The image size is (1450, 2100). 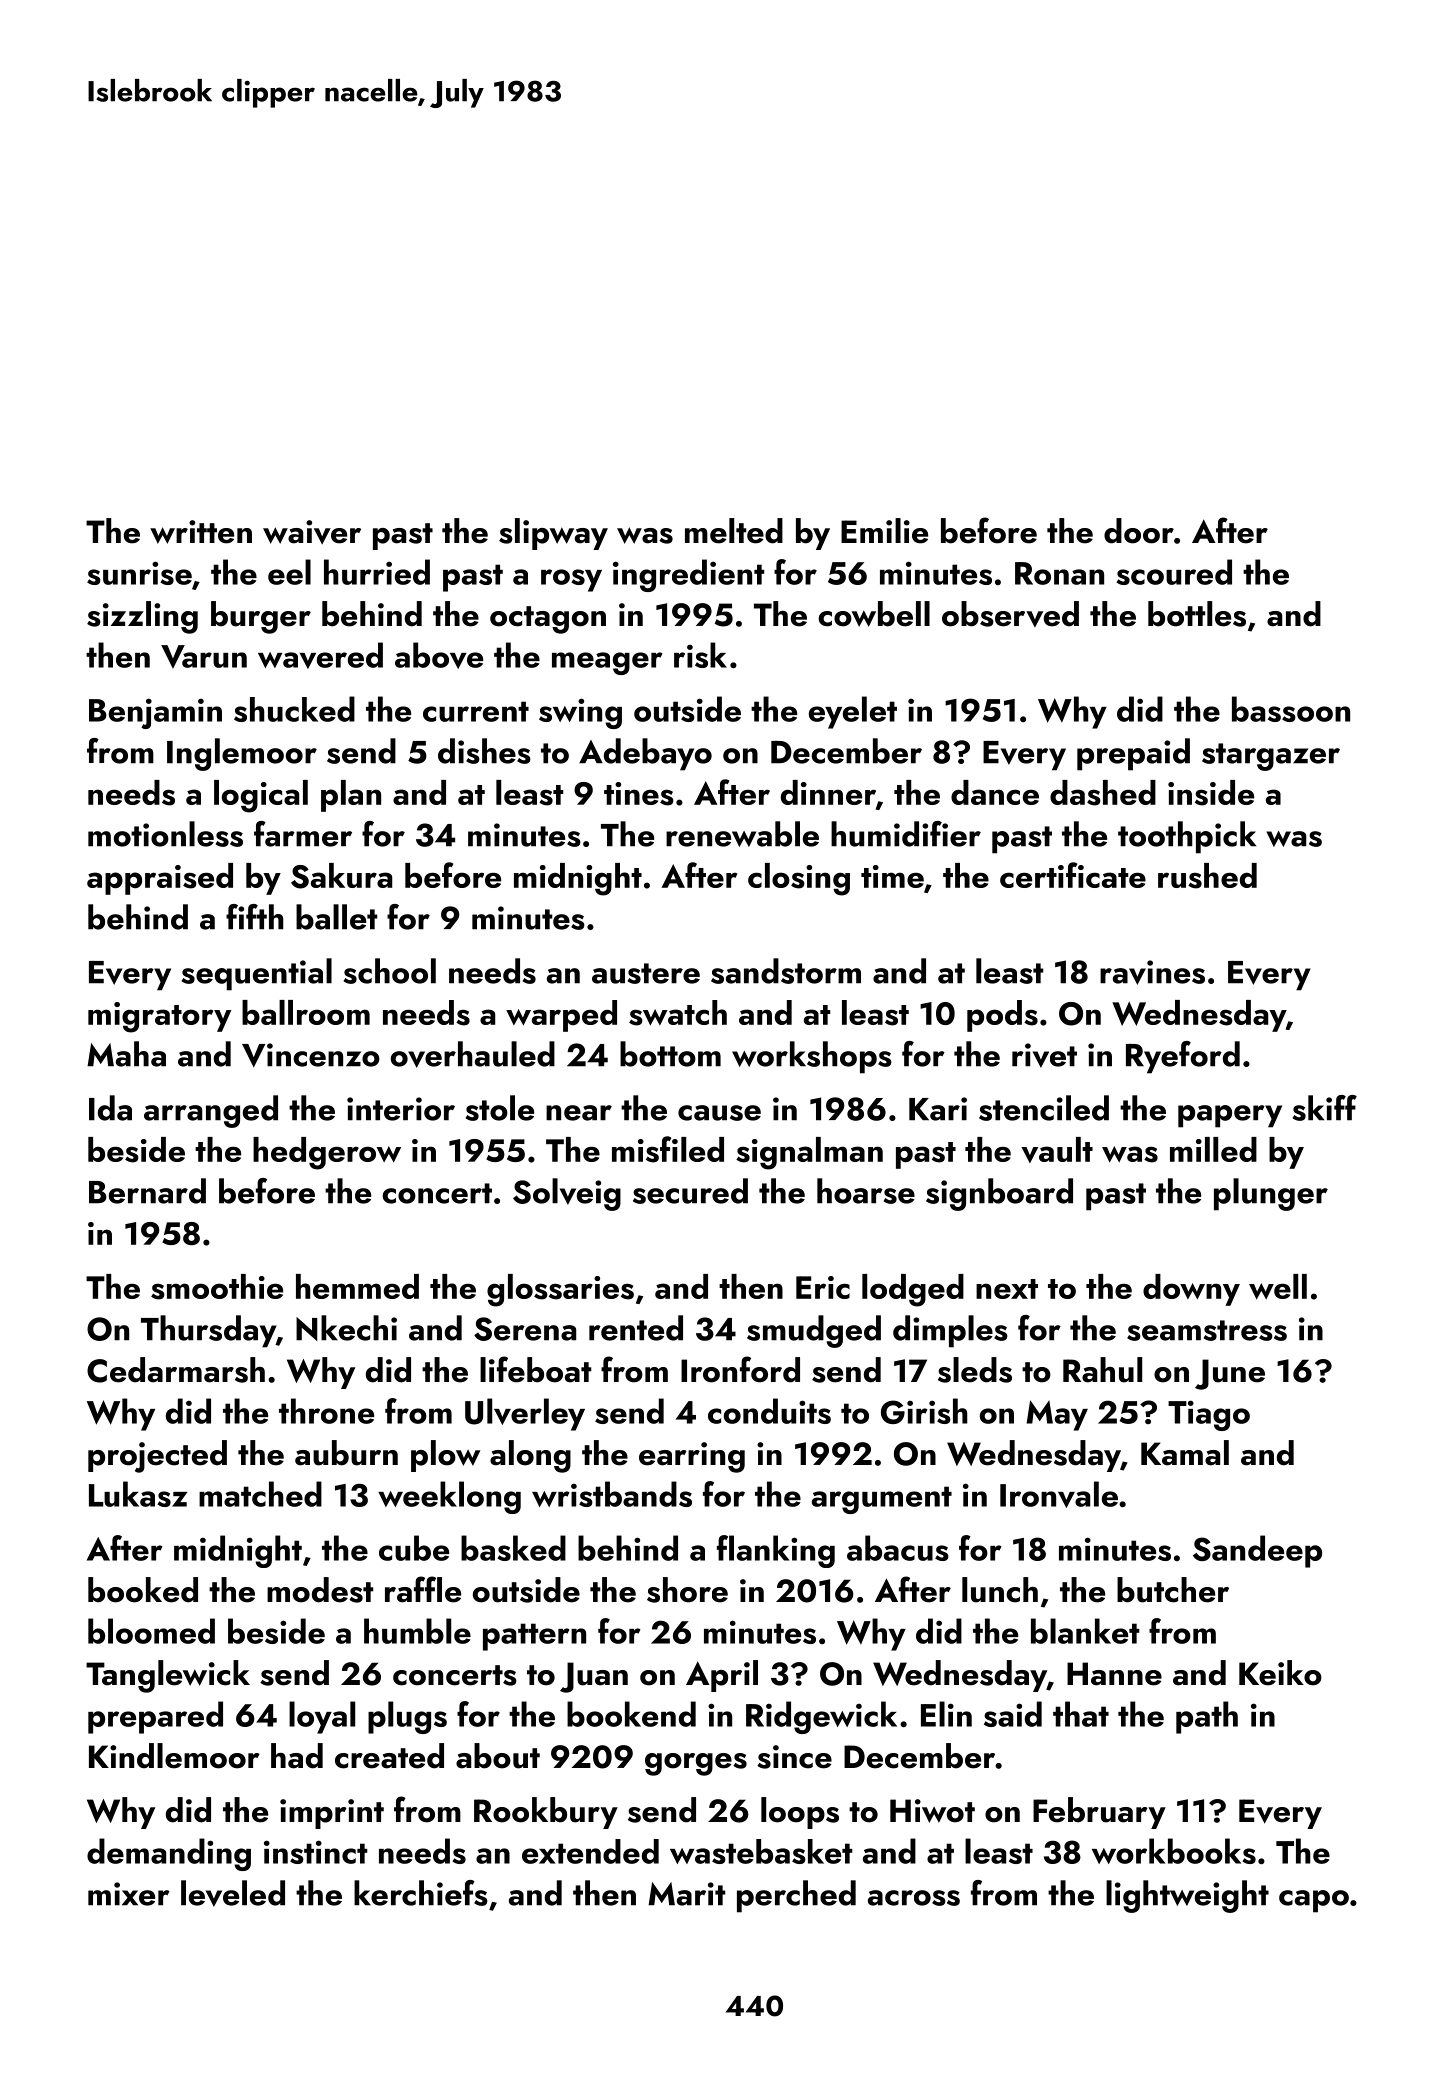 What do you see at coordinates (1102, 1370) in the screenshot?
I see `Rahul` at bounding box center [1102, 1370].
